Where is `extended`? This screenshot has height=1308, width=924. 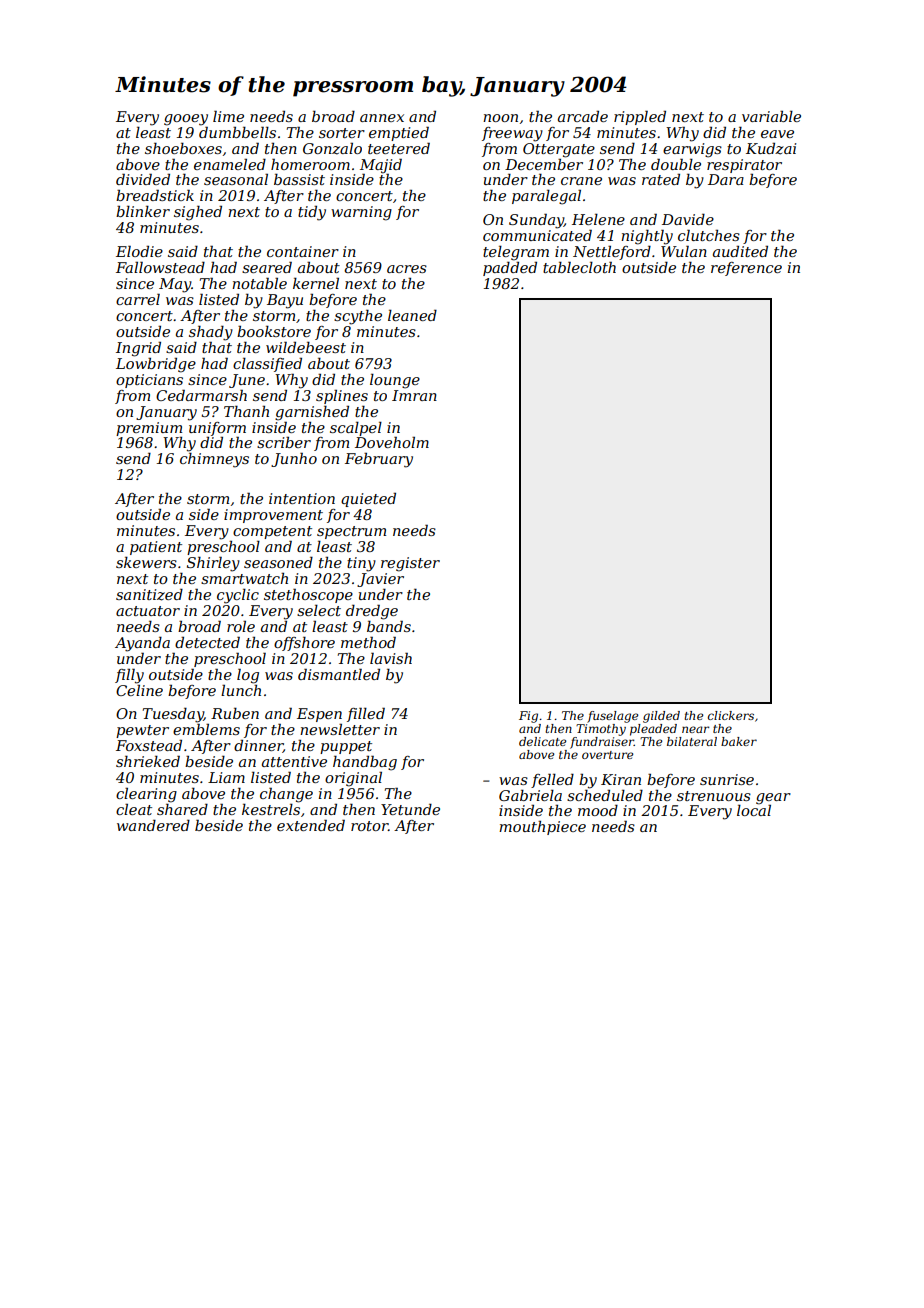
extended is located at coordinates (311, 825).
